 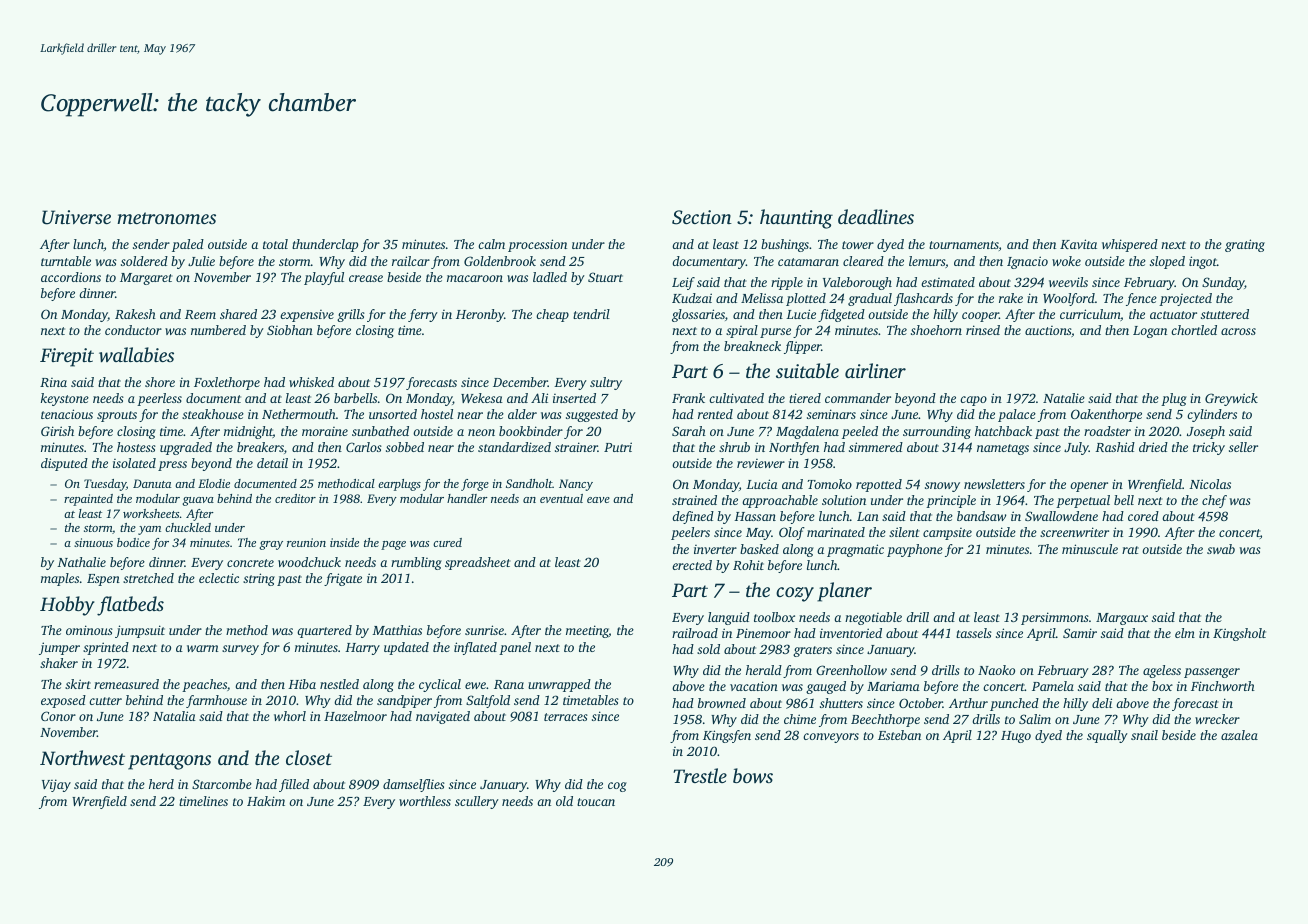 I want to click on inflated, so click(x=475, y=648).
